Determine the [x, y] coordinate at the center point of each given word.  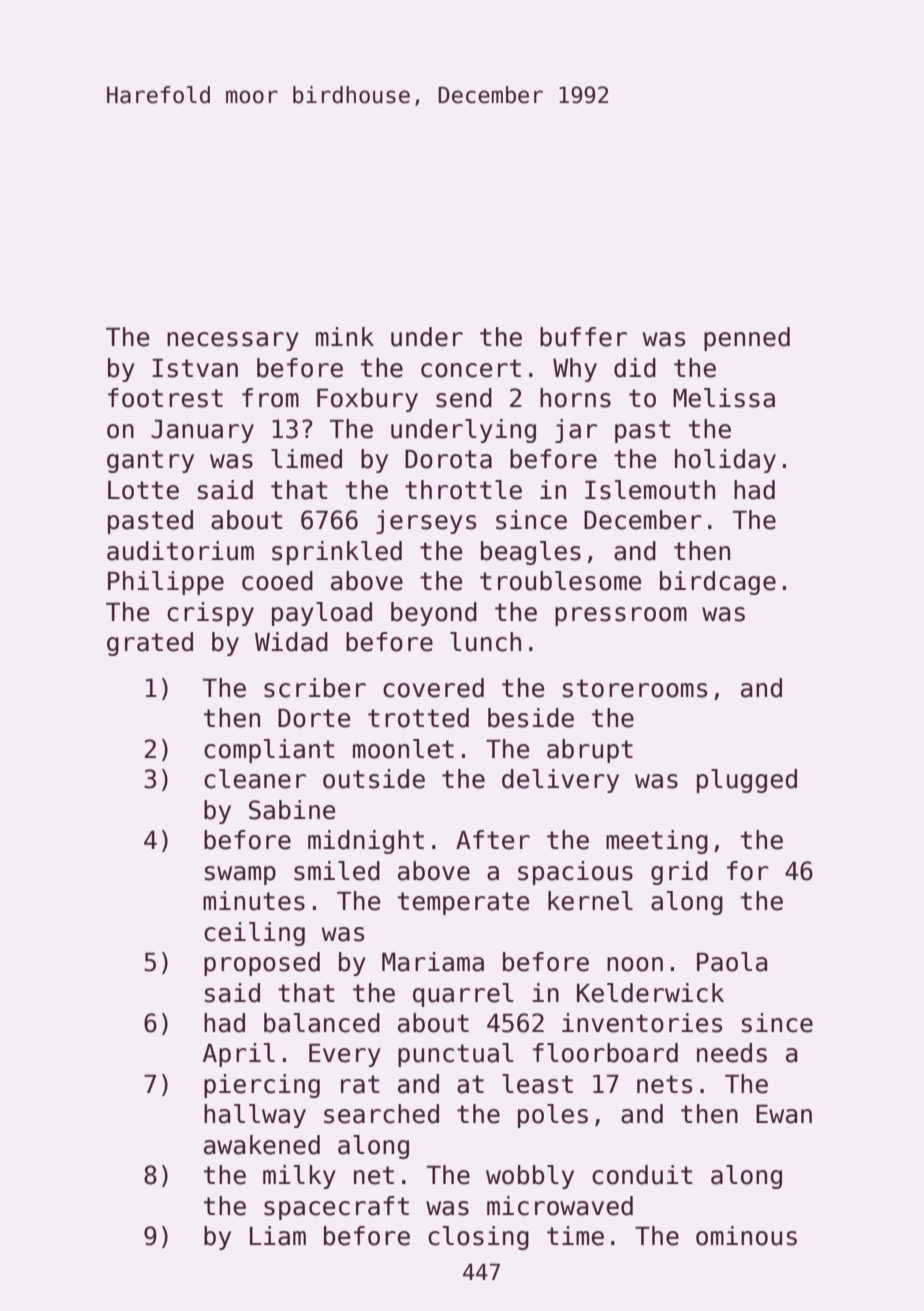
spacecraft [336, 1208]
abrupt [590, 751]
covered [433, 688]
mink [345, 336]
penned [747, 339]
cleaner [255, 779]
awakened [262, 1145]
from [270, 398]
